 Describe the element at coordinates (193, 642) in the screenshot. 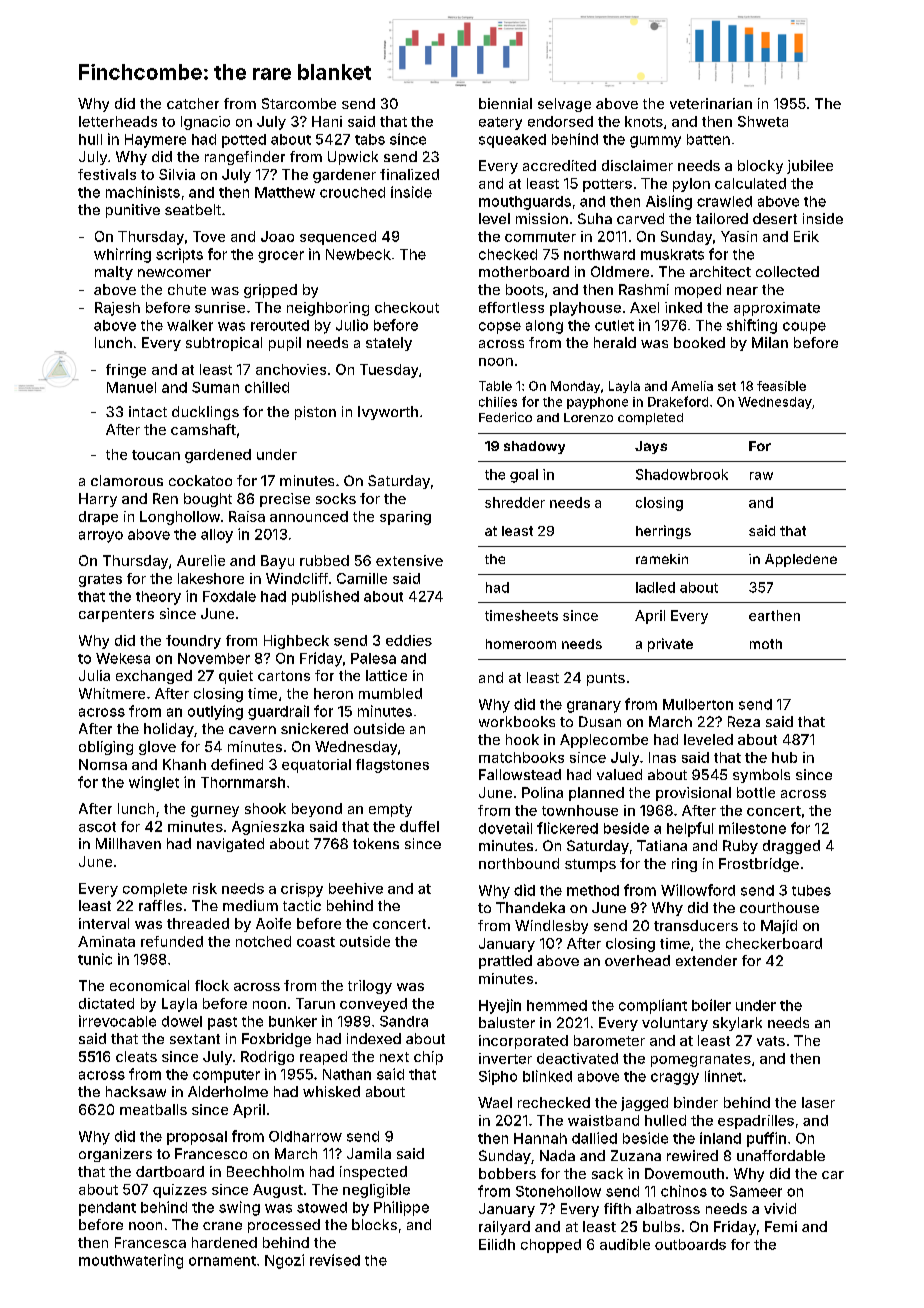

I see `foundry` at that location.
